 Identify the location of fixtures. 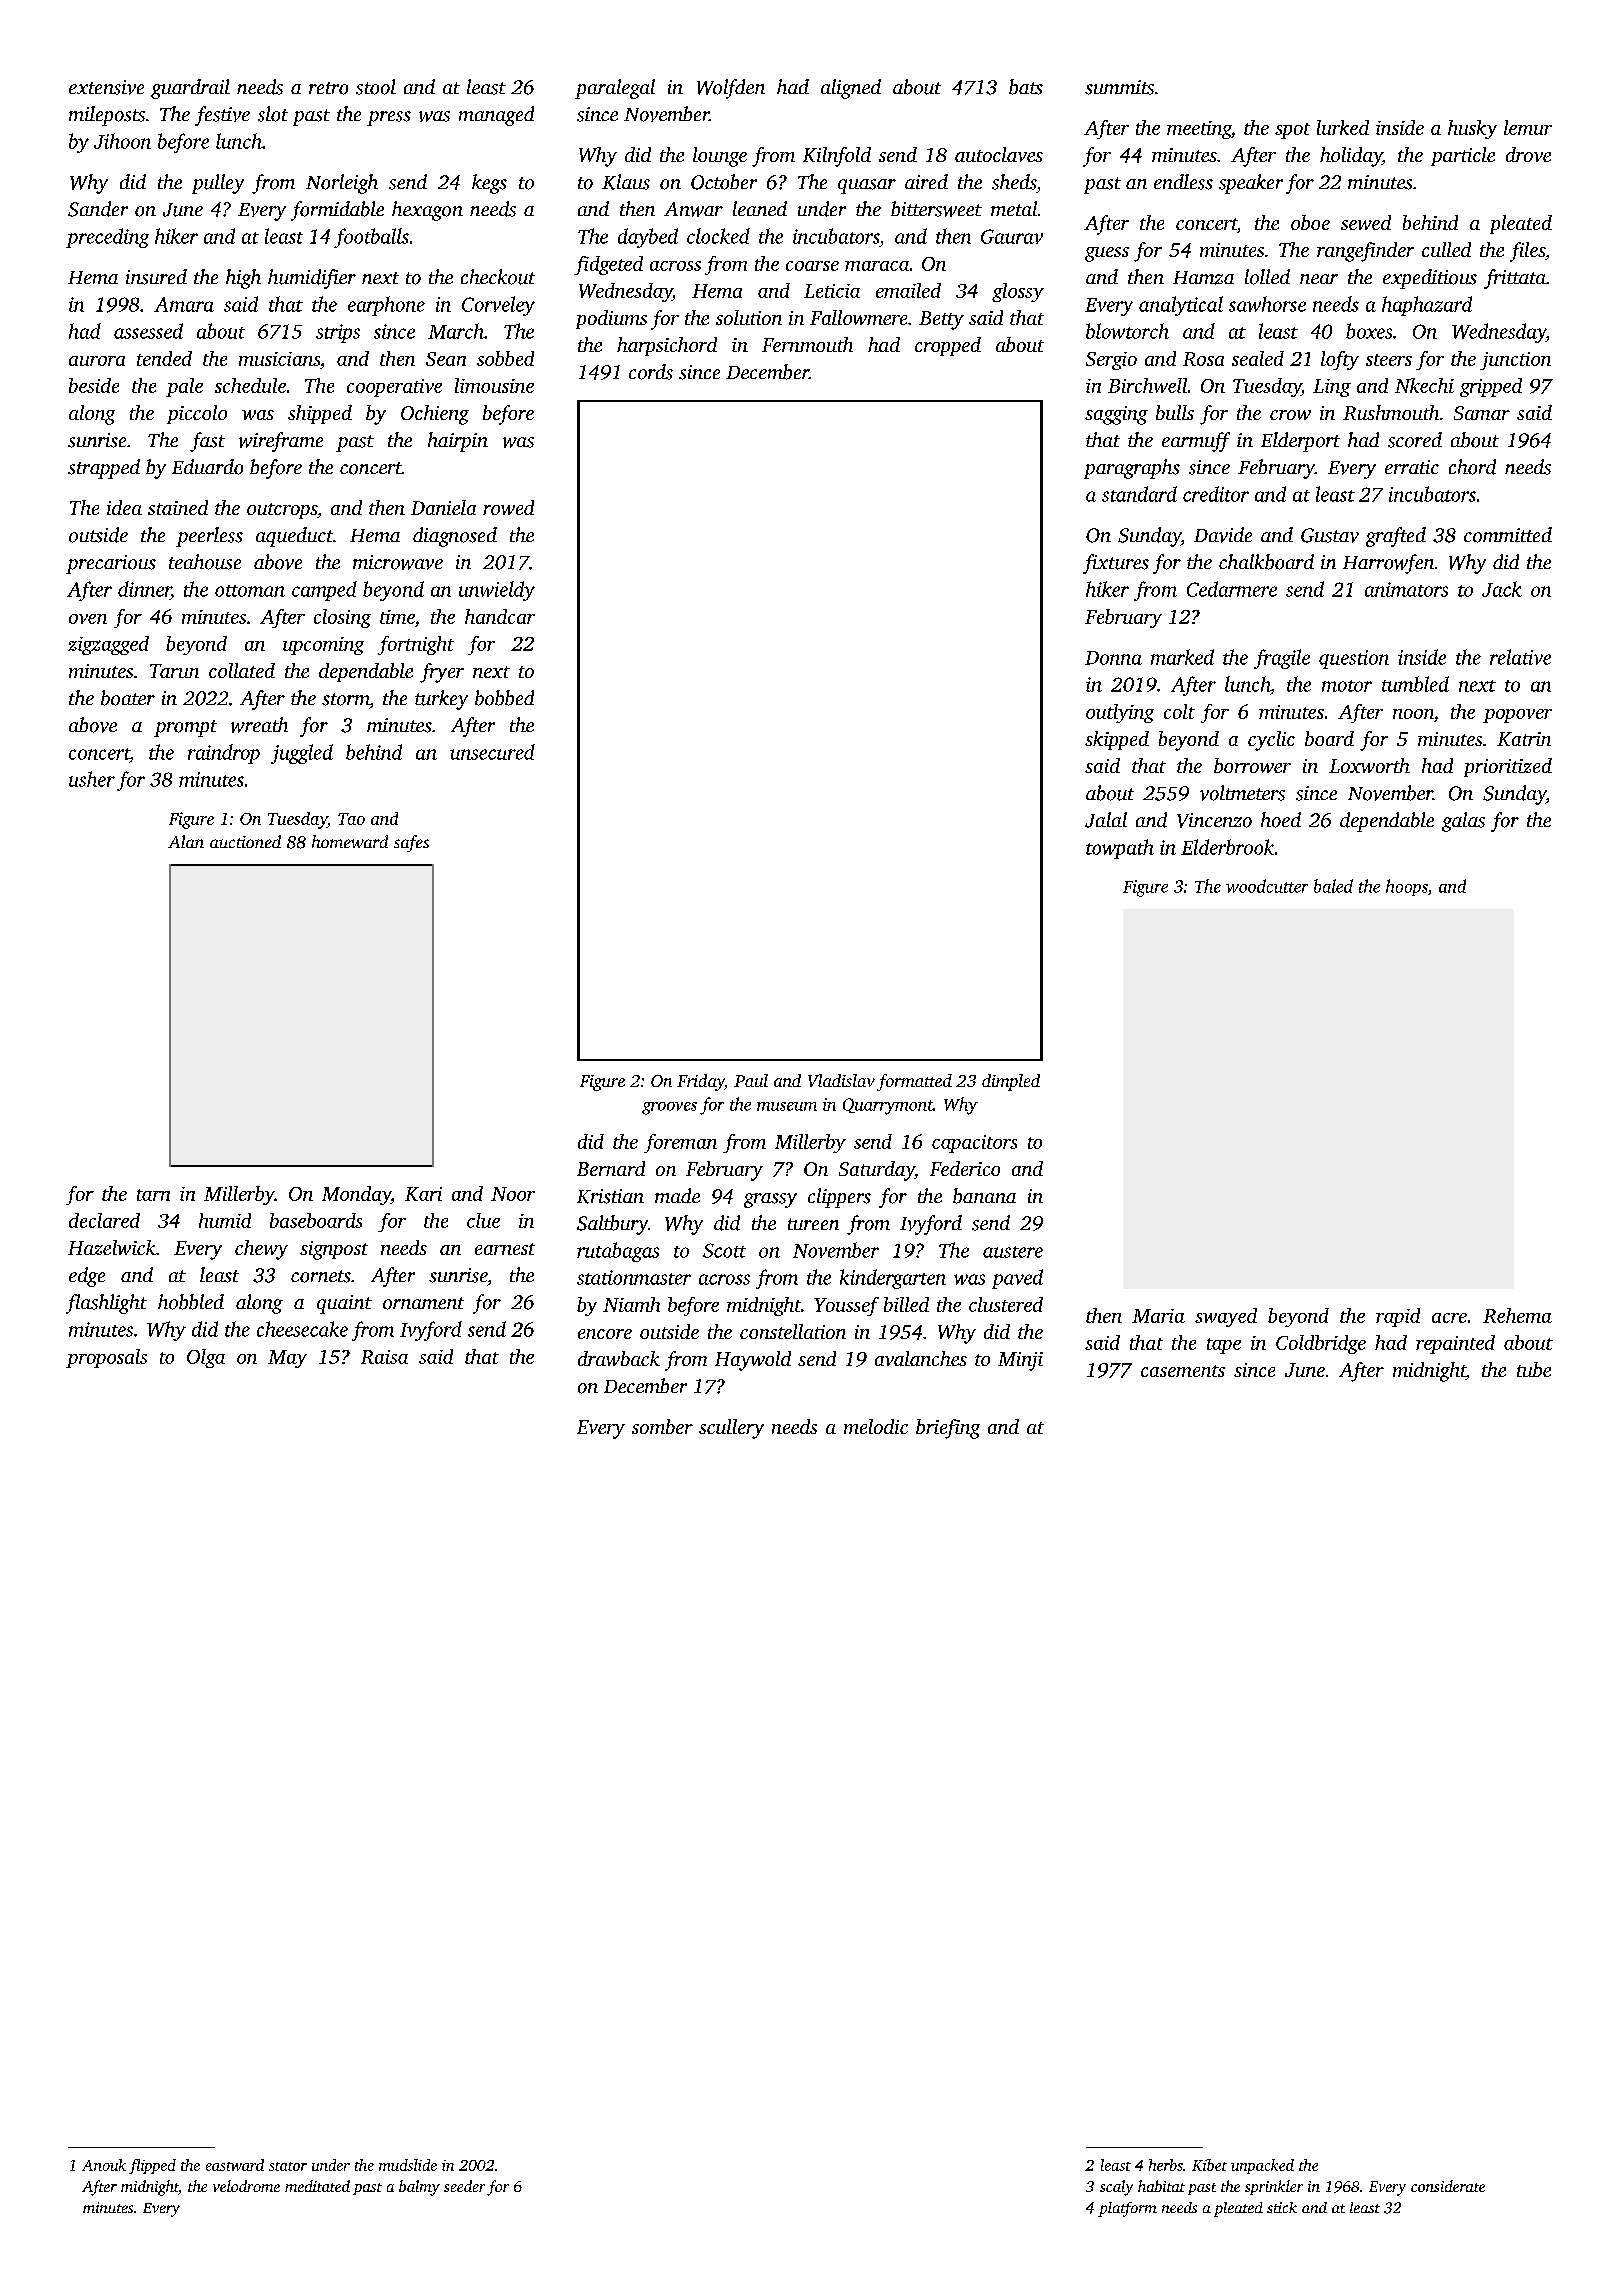
(1116, 564).
